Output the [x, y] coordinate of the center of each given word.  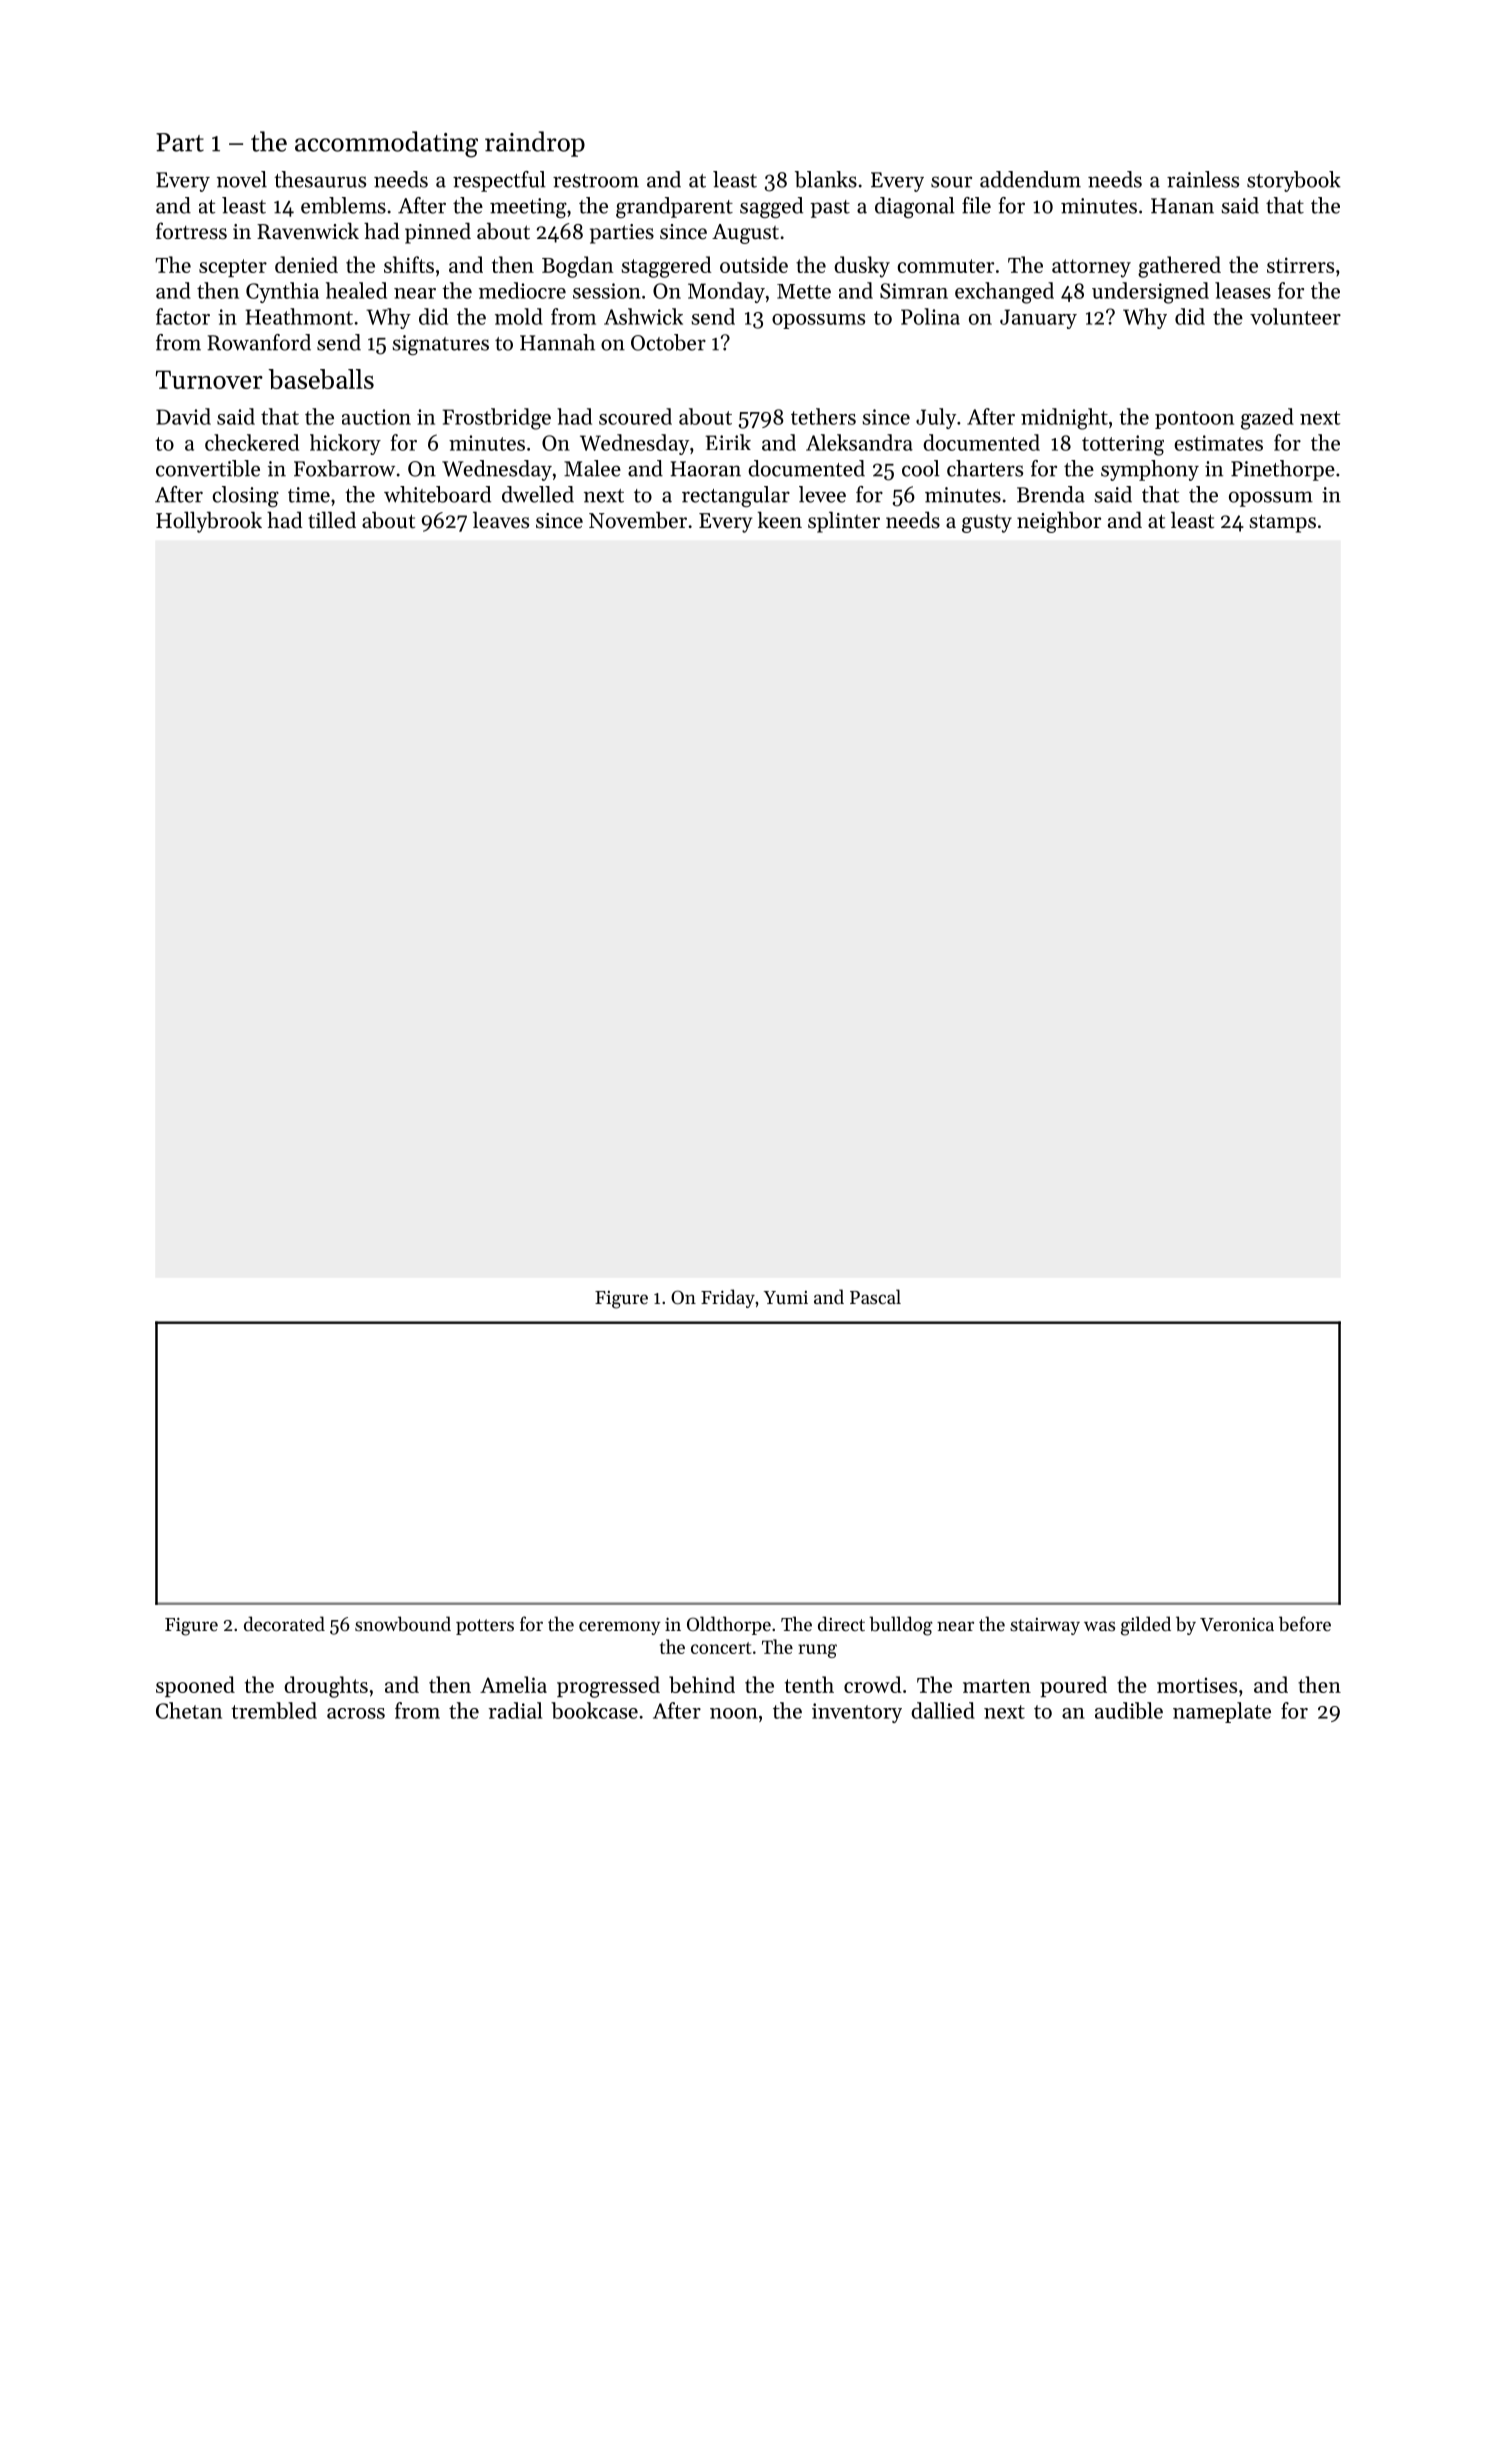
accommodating [386, 144]
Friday [728, 1298]
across [356, 1713]
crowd [873, 1684]
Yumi [786, 1297]
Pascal [875, 1296]
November [638, 520]
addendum [1030, 179]
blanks [826, 179]
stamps [1282, 523]
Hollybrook [209, 522]
